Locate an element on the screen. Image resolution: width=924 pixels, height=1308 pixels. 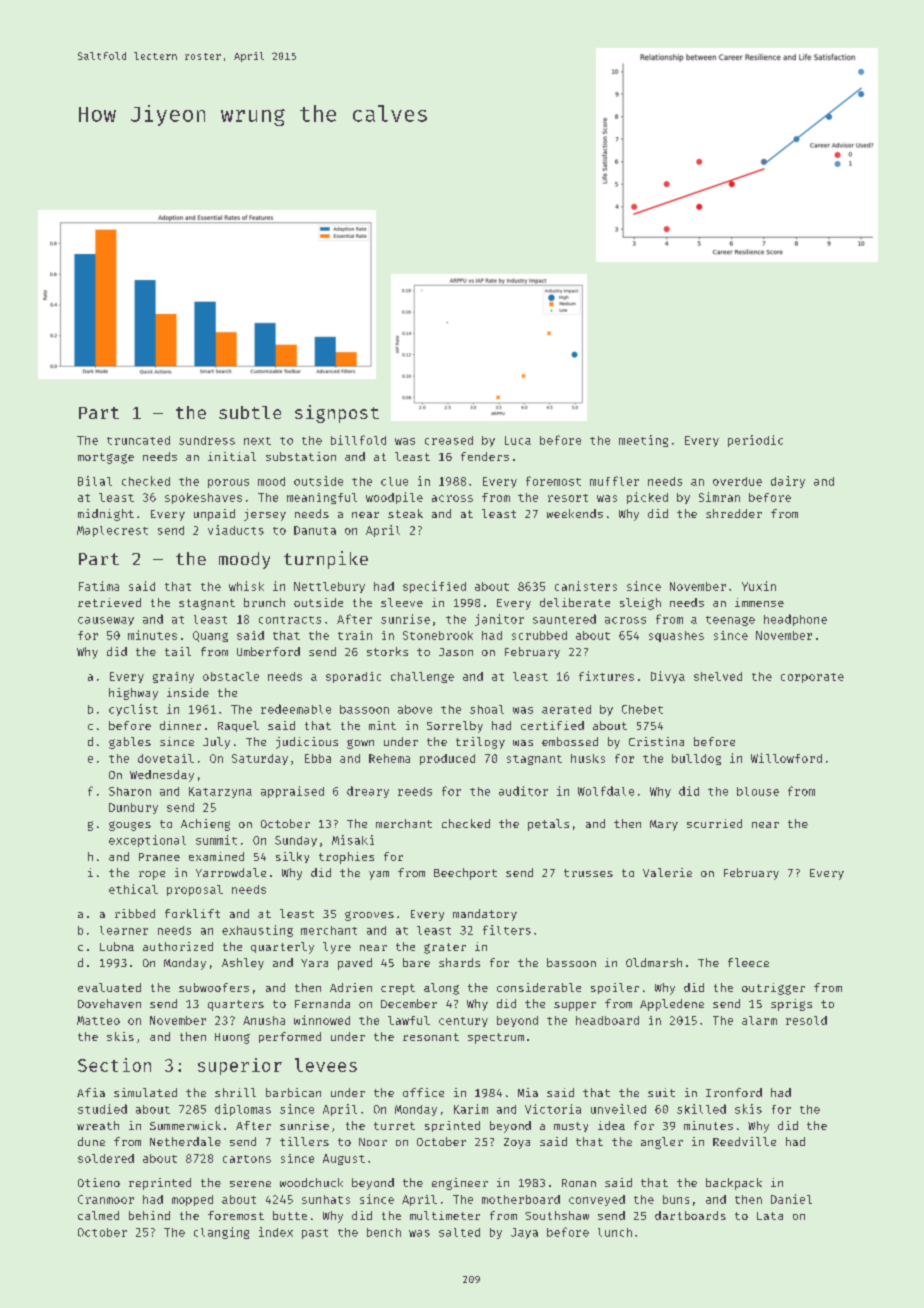
Luca is located at coordinates (518, 440).
